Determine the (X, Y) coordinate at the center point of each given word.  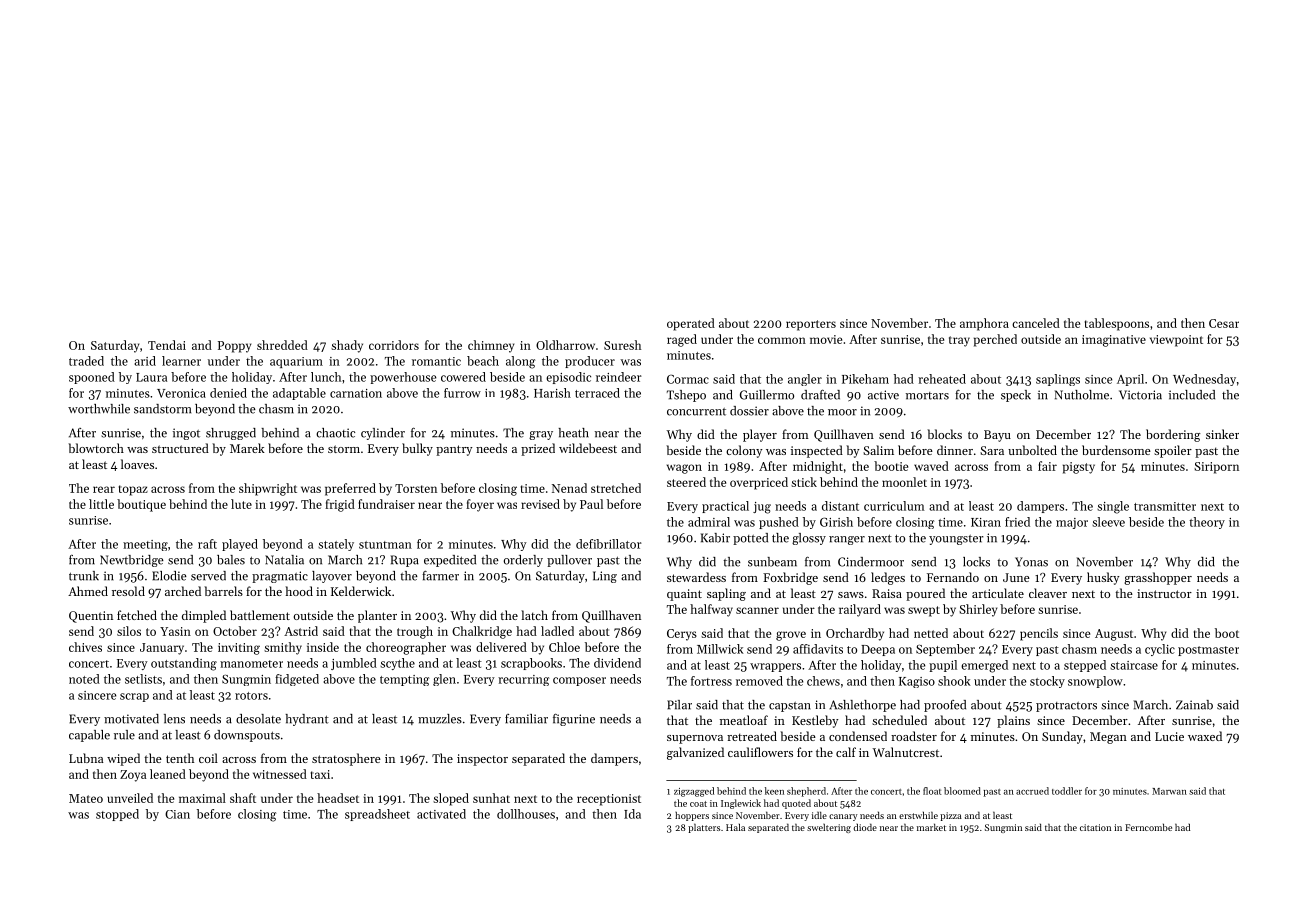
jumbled (354, 664)
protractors (1066, 707)
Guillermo (767, 395)
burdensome (1116, 450)
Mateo (86, 798)
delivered (501, 647)
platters (704, 828)
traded (86, 361)
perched (995, 340)
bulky (417, 449)
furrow (462, 393)
